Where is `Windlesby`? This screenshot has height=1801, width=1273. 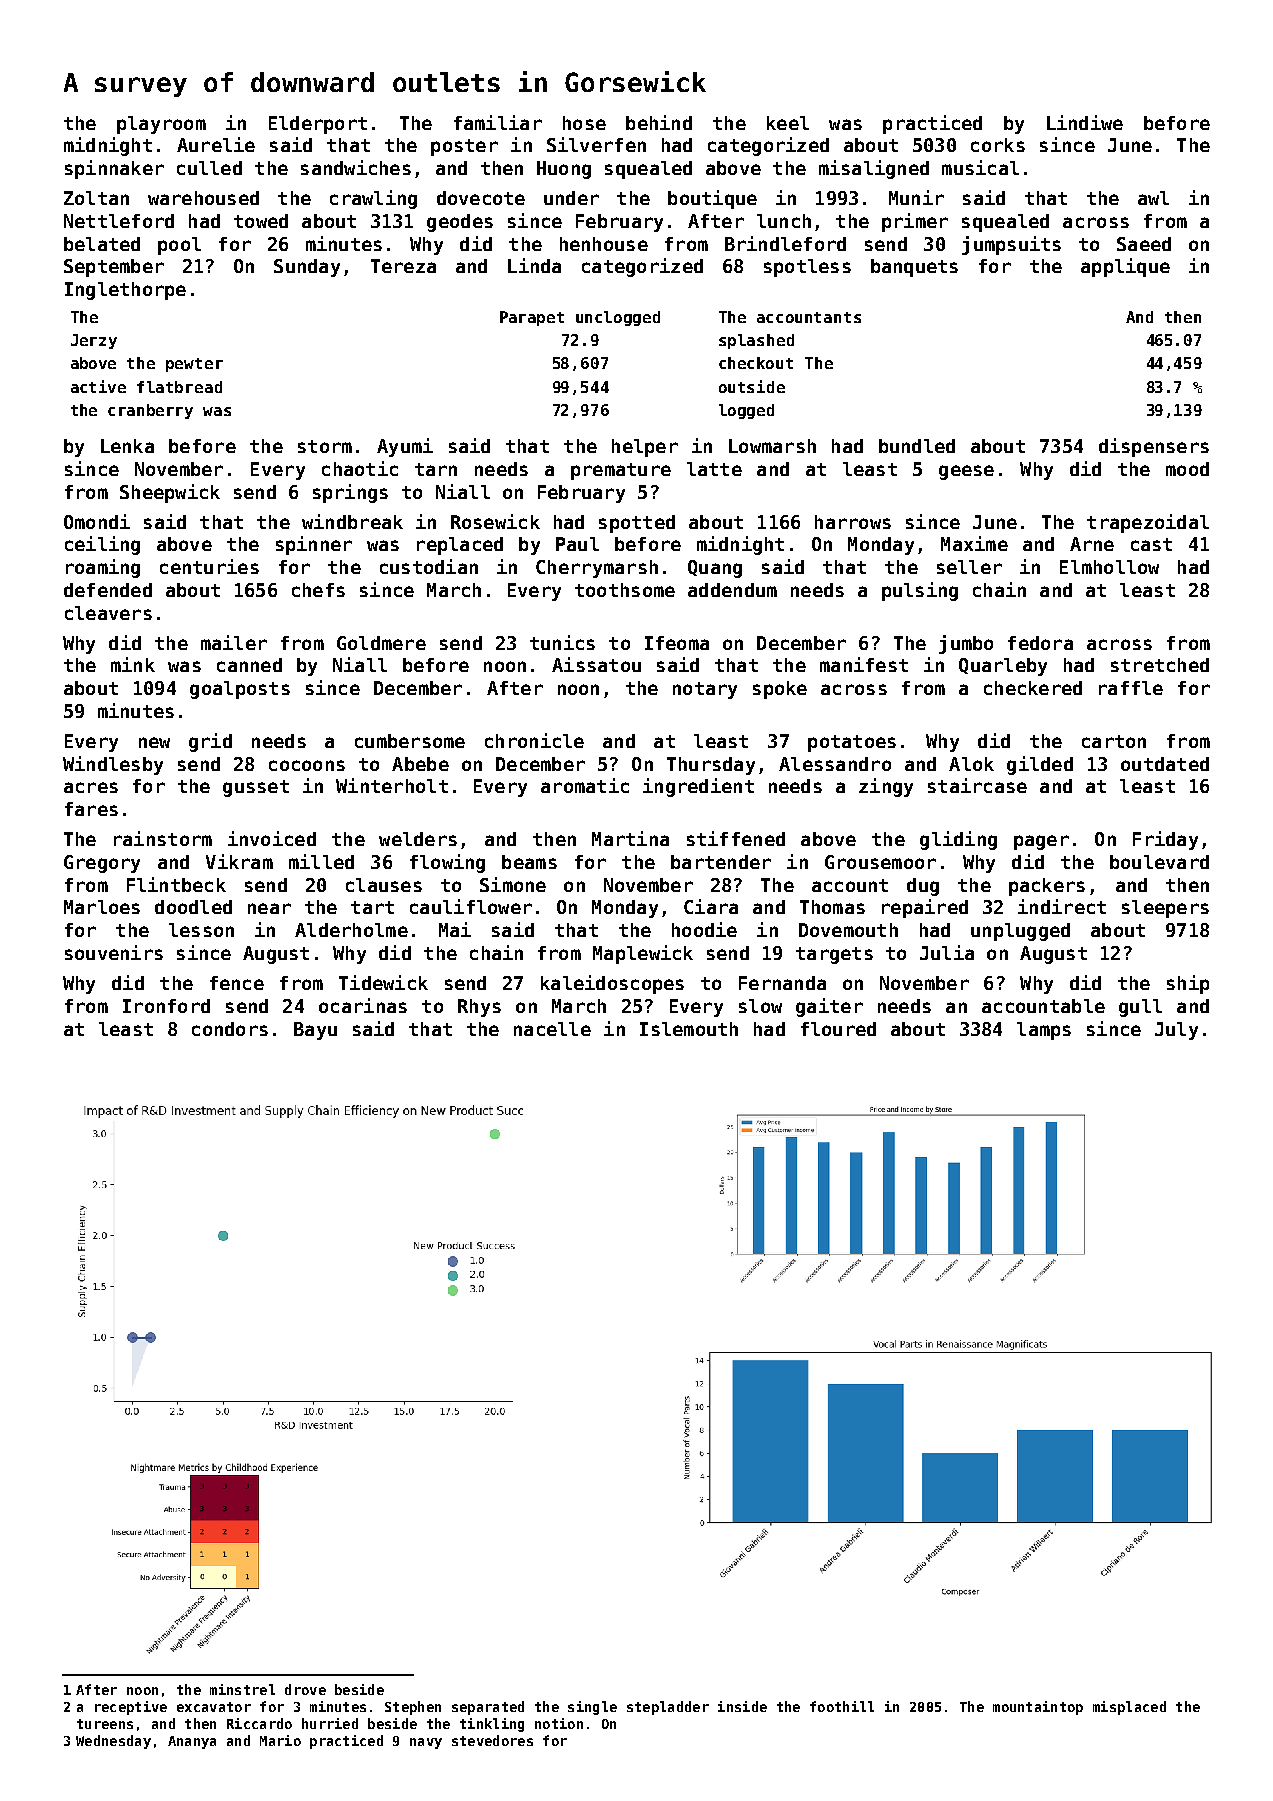 Windlesby is located at coordinates (113, 765).
